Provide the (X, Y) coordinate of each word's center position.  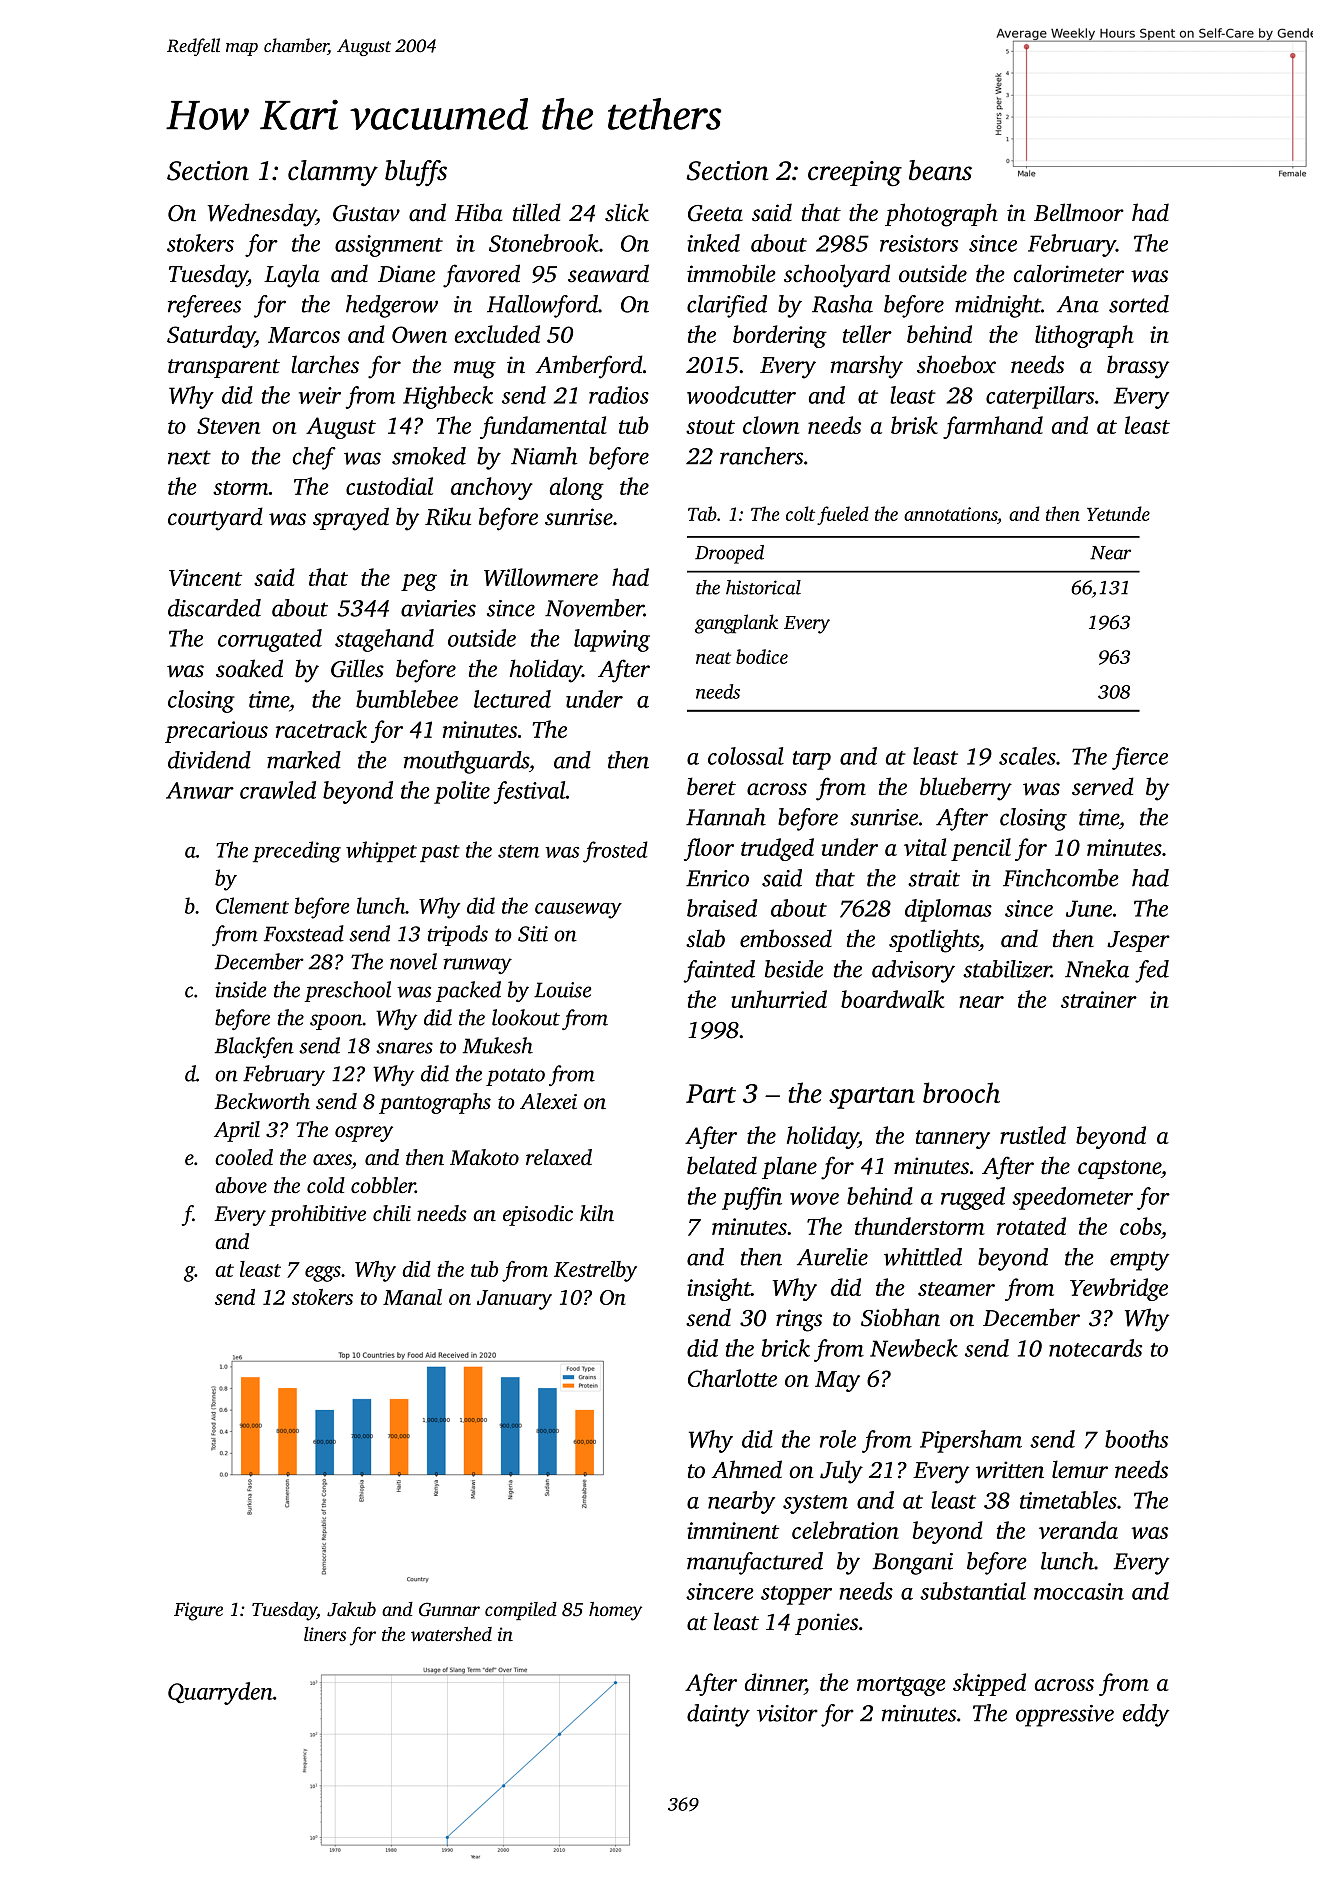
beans (940, 170)
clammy (333, 173)
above (241, 1185)
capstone (1119, 1169)
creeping (855, 174)
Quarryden (220, 1693)
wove (814, 1199)
